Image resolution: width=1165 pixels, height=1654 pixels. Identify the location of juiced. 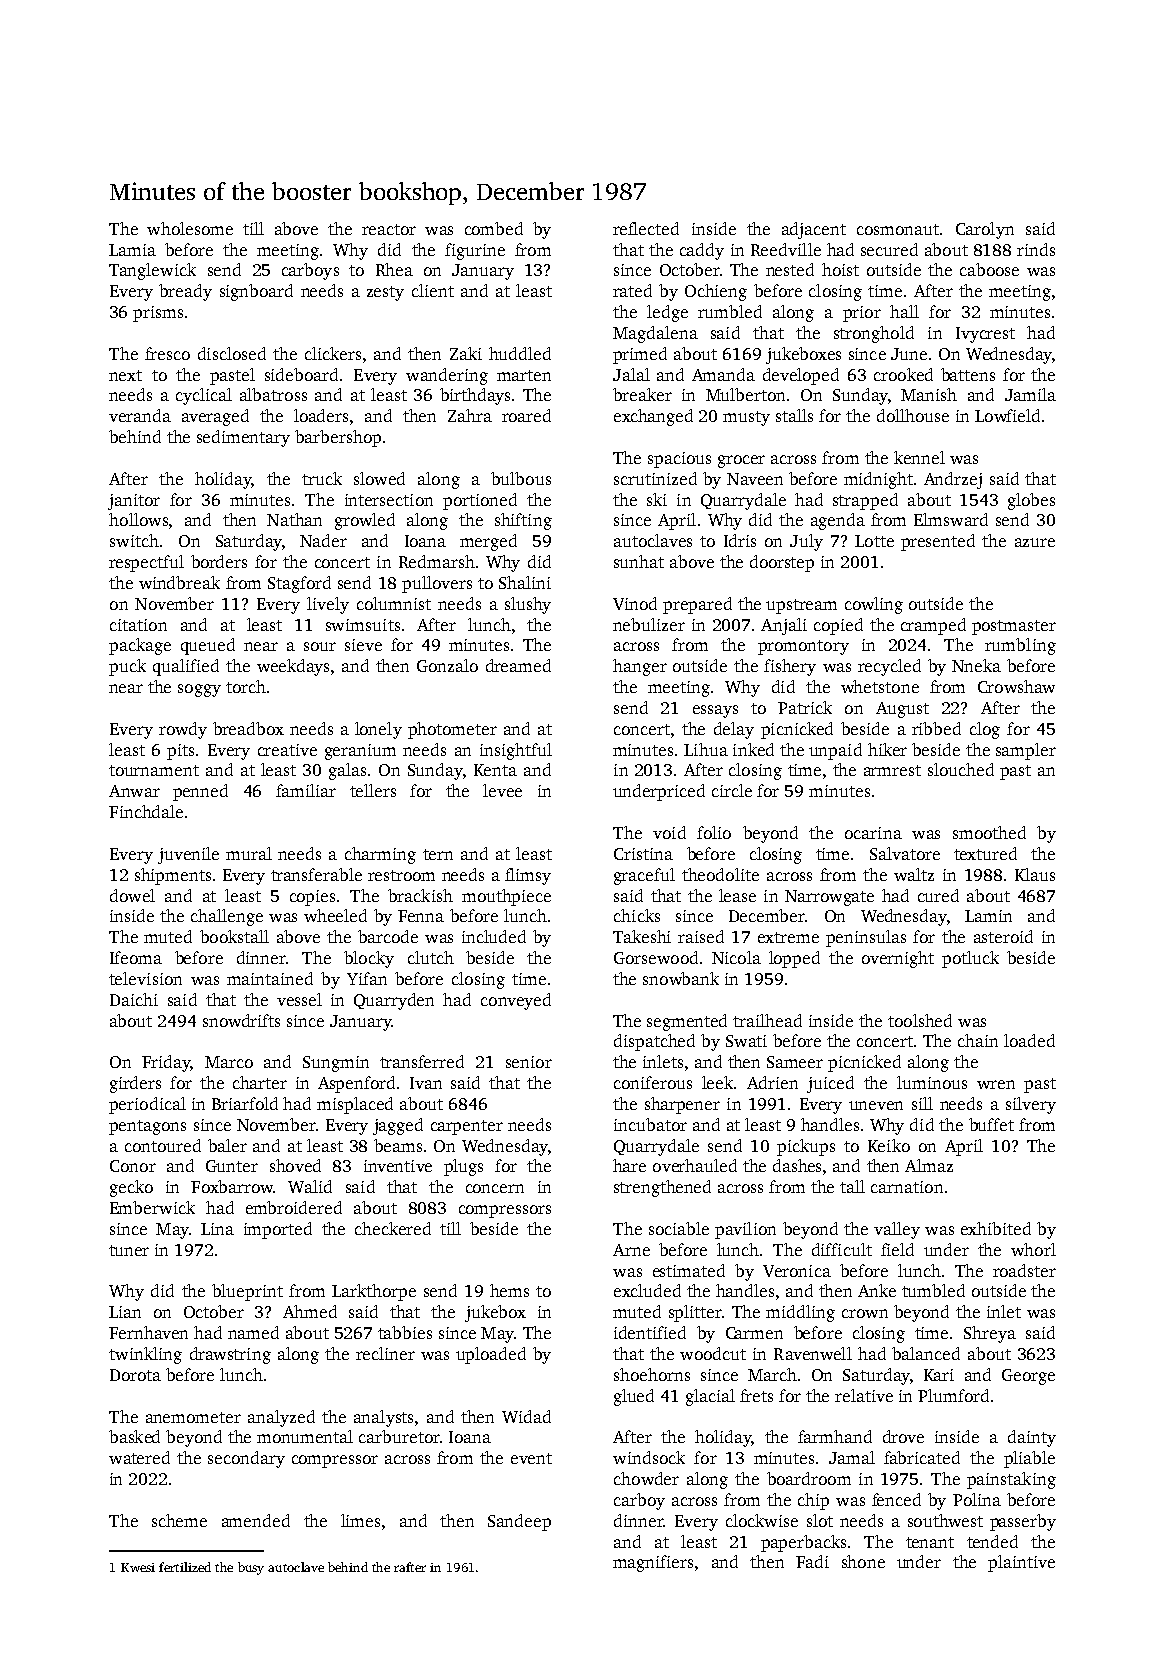
(830, 1084).
